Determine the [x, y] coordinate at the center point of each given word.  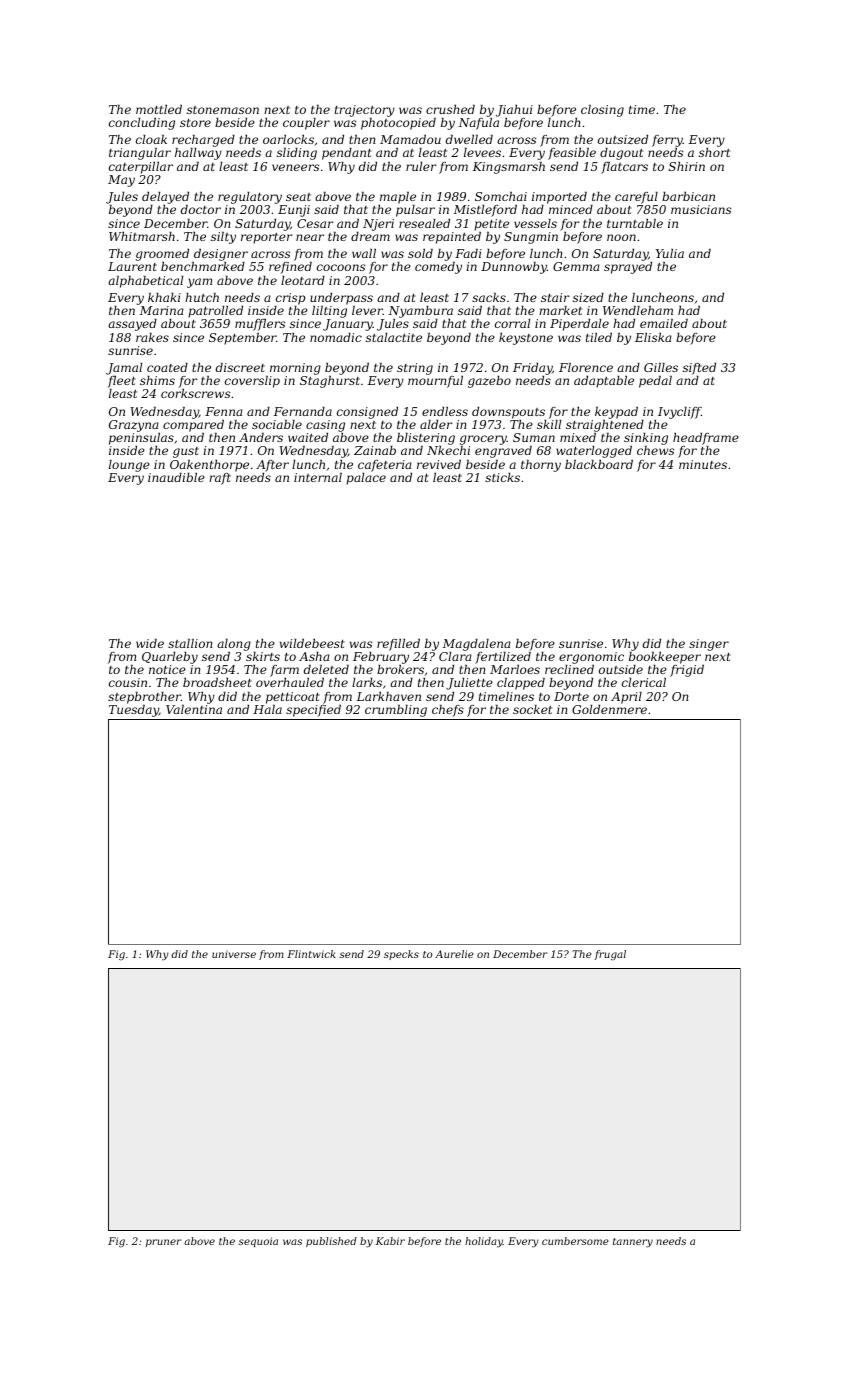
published [331, 1242]
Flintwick [311, 954]
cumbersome [575, 1241]
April [626, 698]
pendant [347, 154]
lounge [129, 466]
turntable [635, 223]
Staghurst [330, 382]
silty [223, 238]
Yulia [670, 253]
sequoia [258, 1242]
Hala [267, 709]
